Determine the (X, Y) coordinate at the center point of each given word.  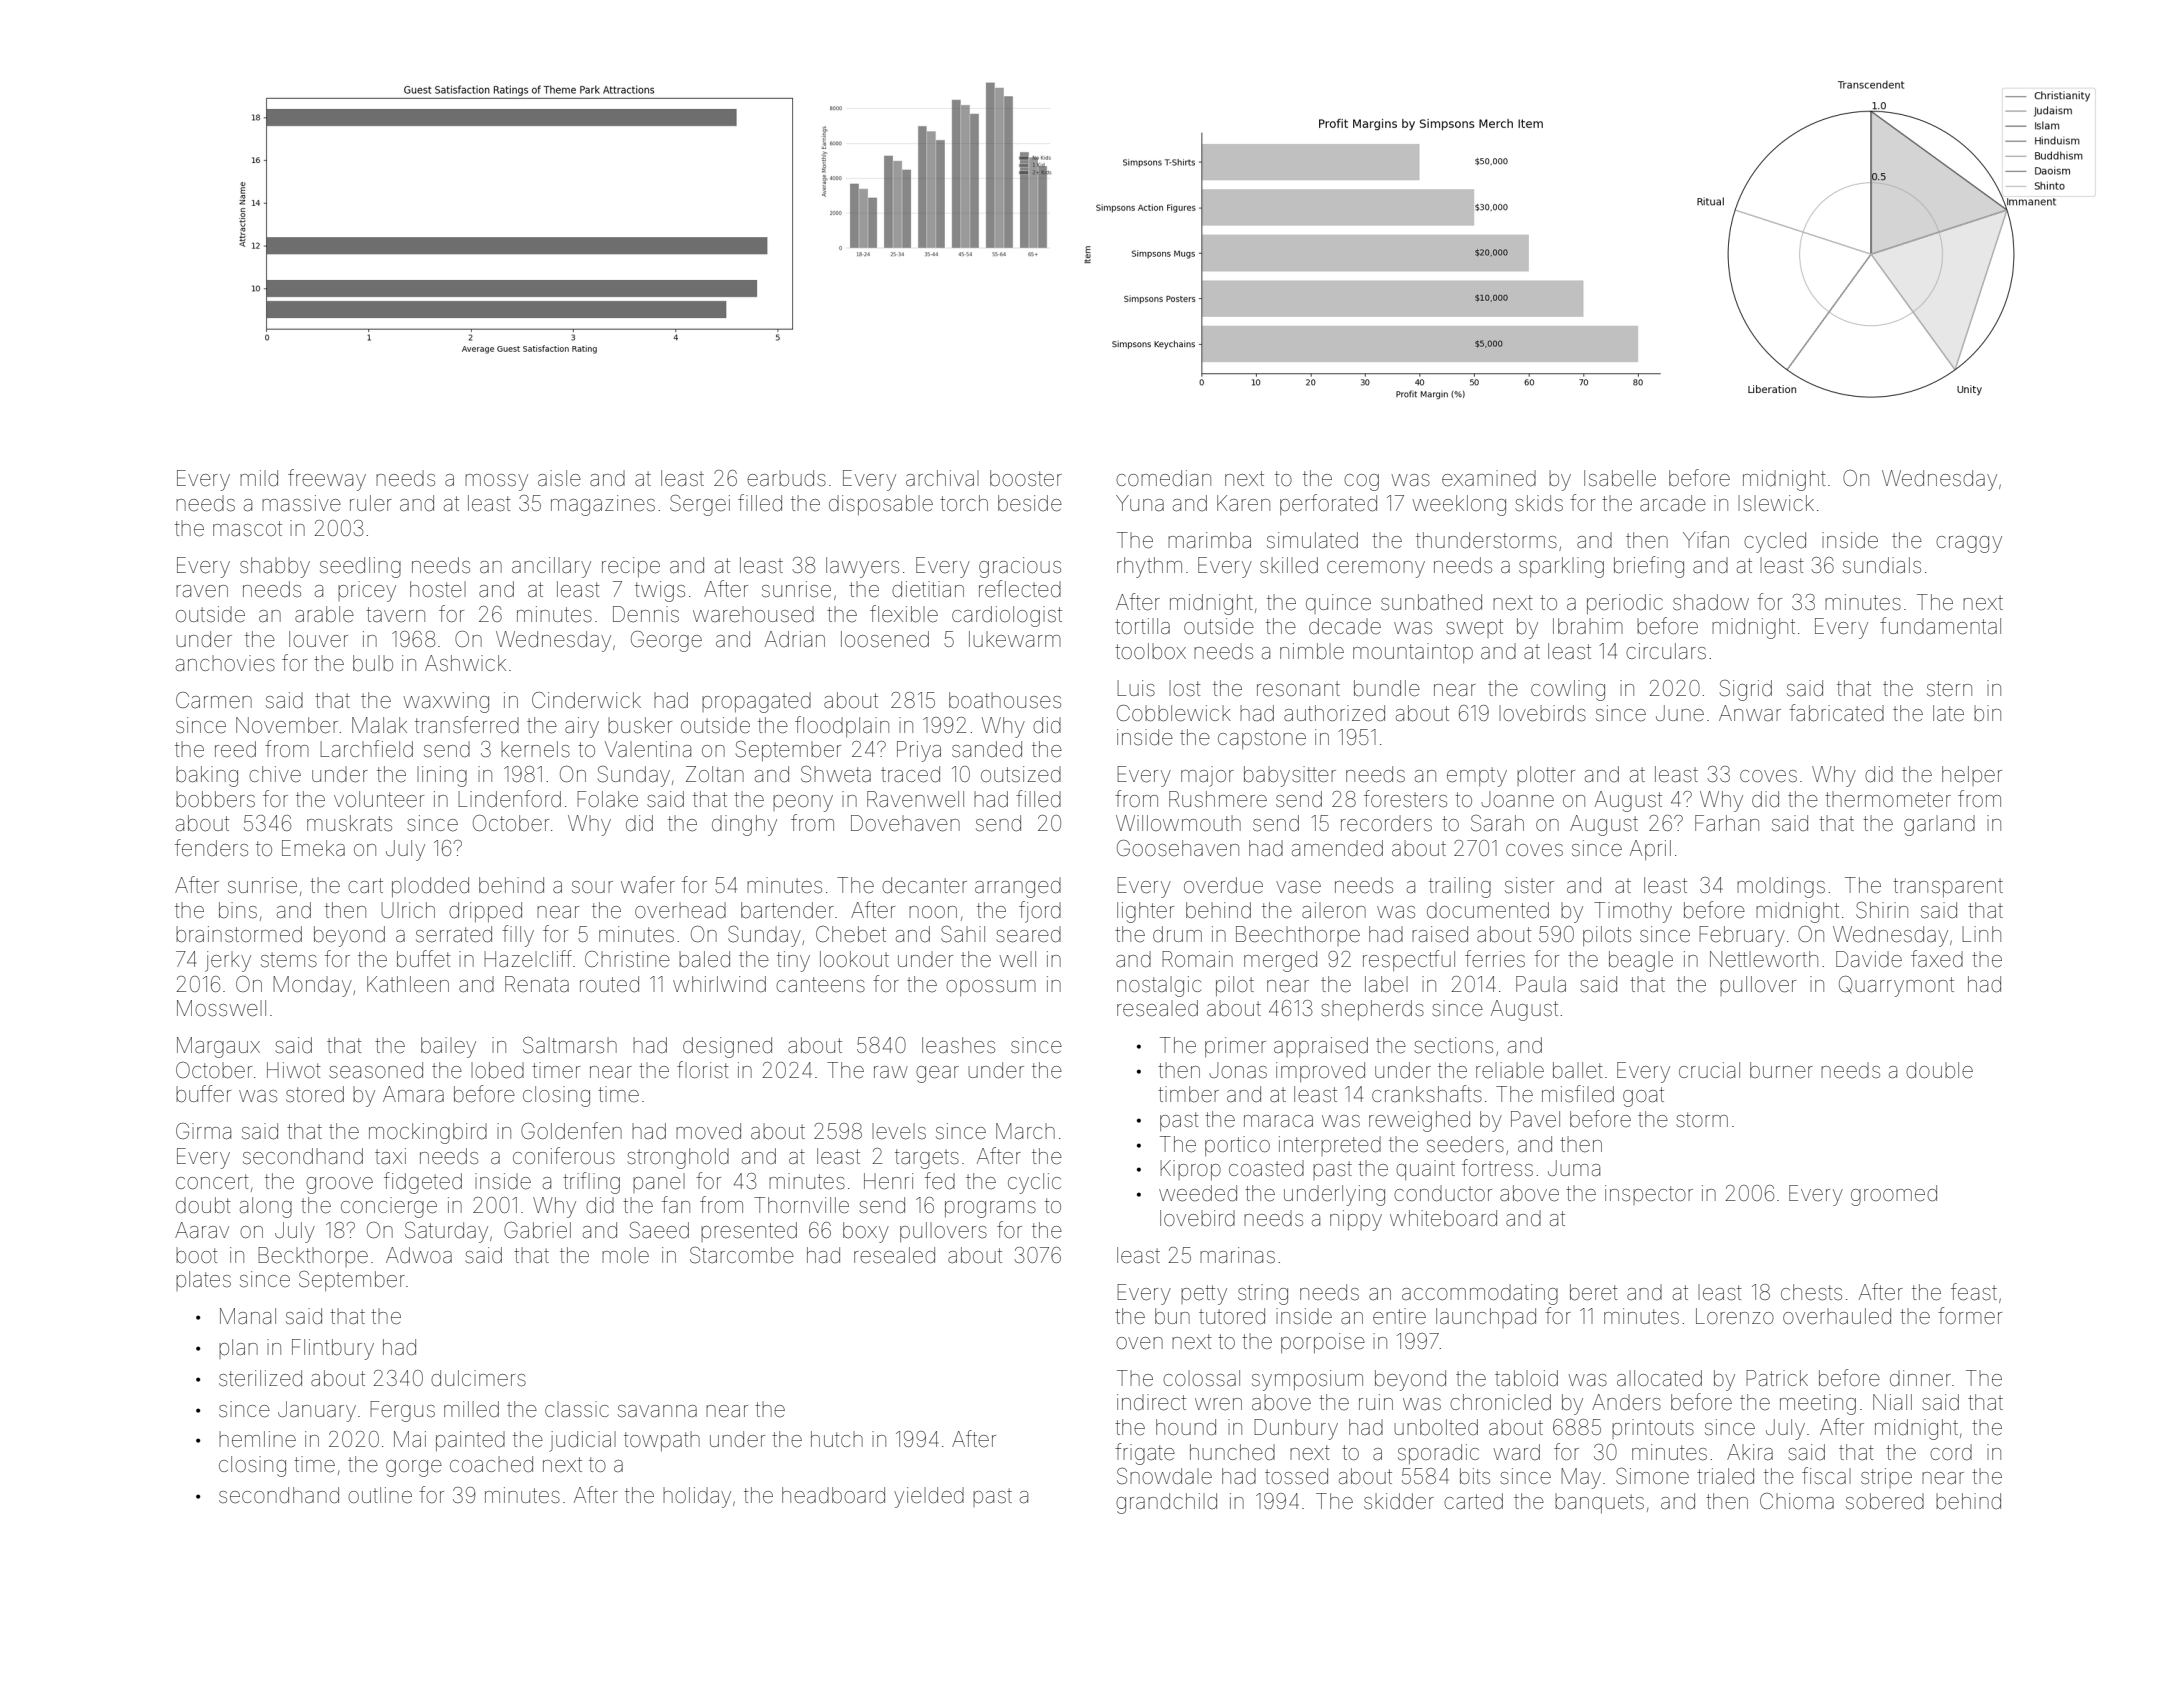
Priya (919, 751)
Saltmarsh (570, 1045)
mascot (247, 529)
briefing (1649, 567)
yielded (929, 1497)
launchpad (1486, 1318)
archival (942, 478)
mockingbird (428, 1133)
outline (380, 1495)
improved (1320, 1072)
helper (1972, 776)
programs (990, 1209)
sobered (1885, 1501)
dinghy (744, 825)
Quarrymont (1896, 986)
